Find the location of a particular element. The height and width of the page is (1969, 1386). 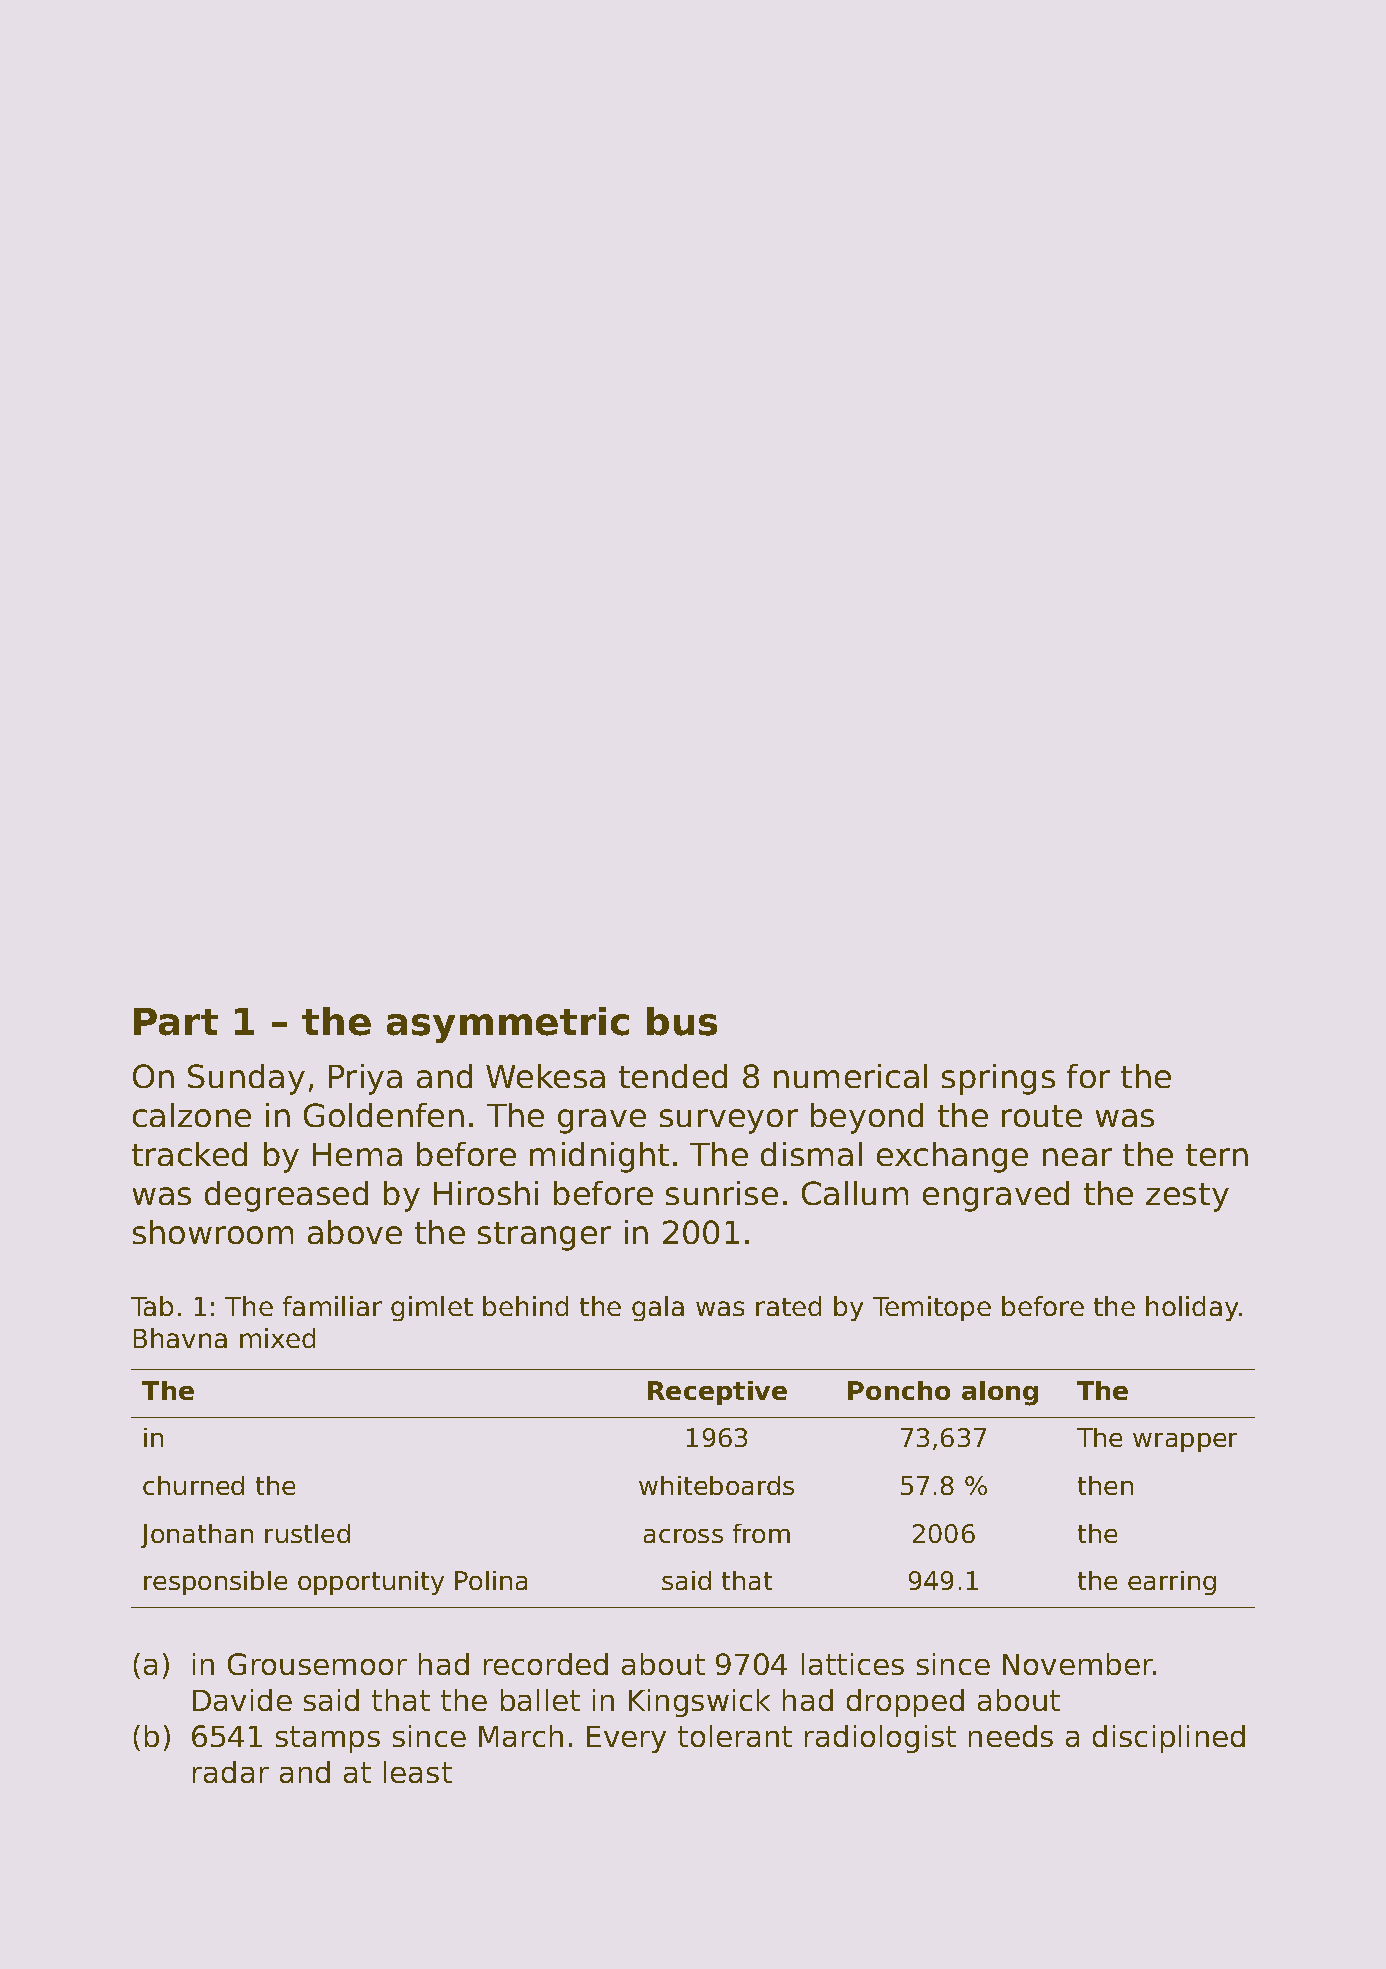

from is located at coordinates (761, 1533).
